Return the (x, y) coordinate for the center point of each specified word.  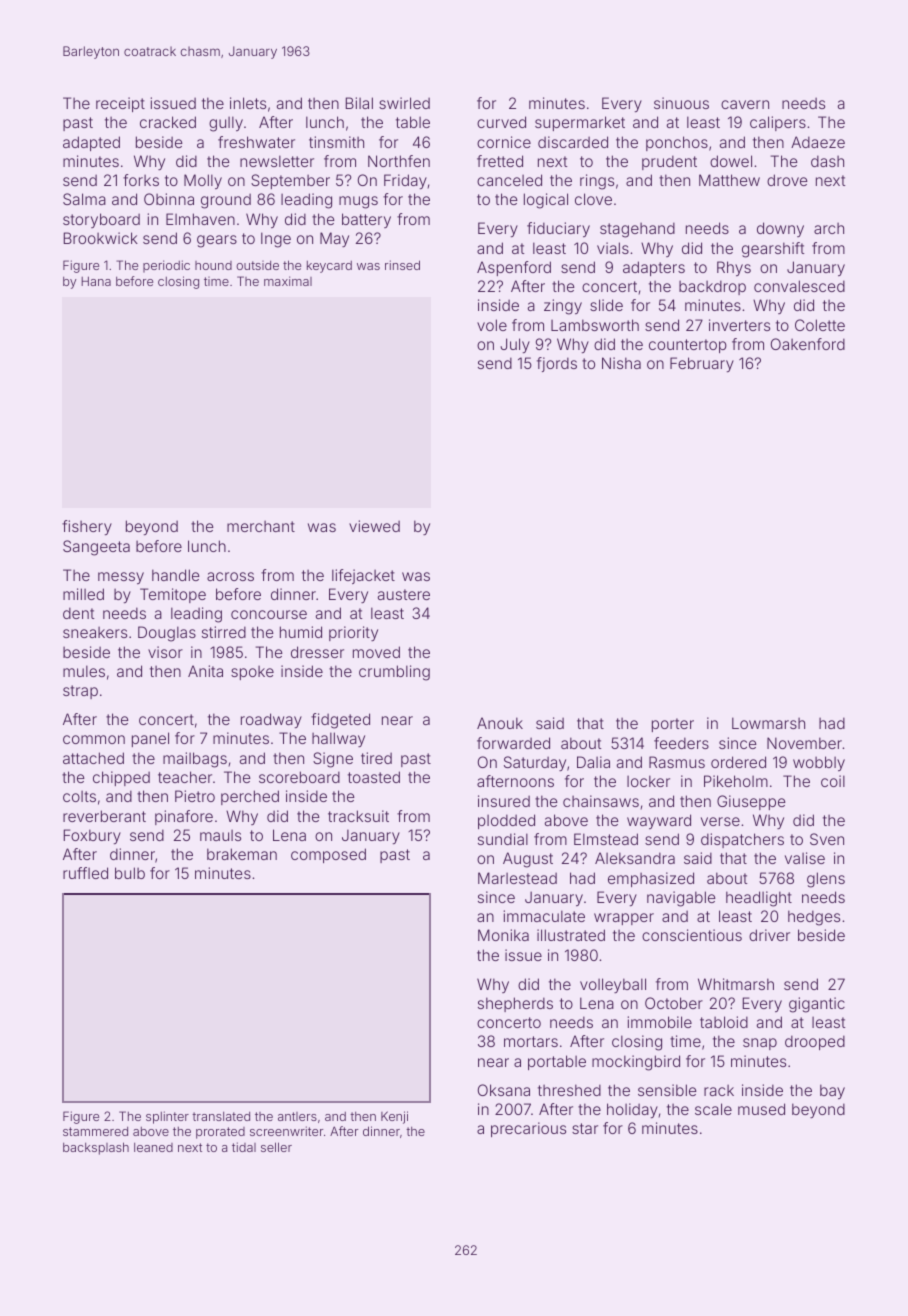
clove (593, 199)
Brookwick (101, 238)
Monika (503, 935)
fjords (557, 364)
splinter (167, 1117)
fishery (87, 527)
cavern (745, 104)
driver (769, 935)
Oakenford (808, 344)
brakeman (242, 854)
